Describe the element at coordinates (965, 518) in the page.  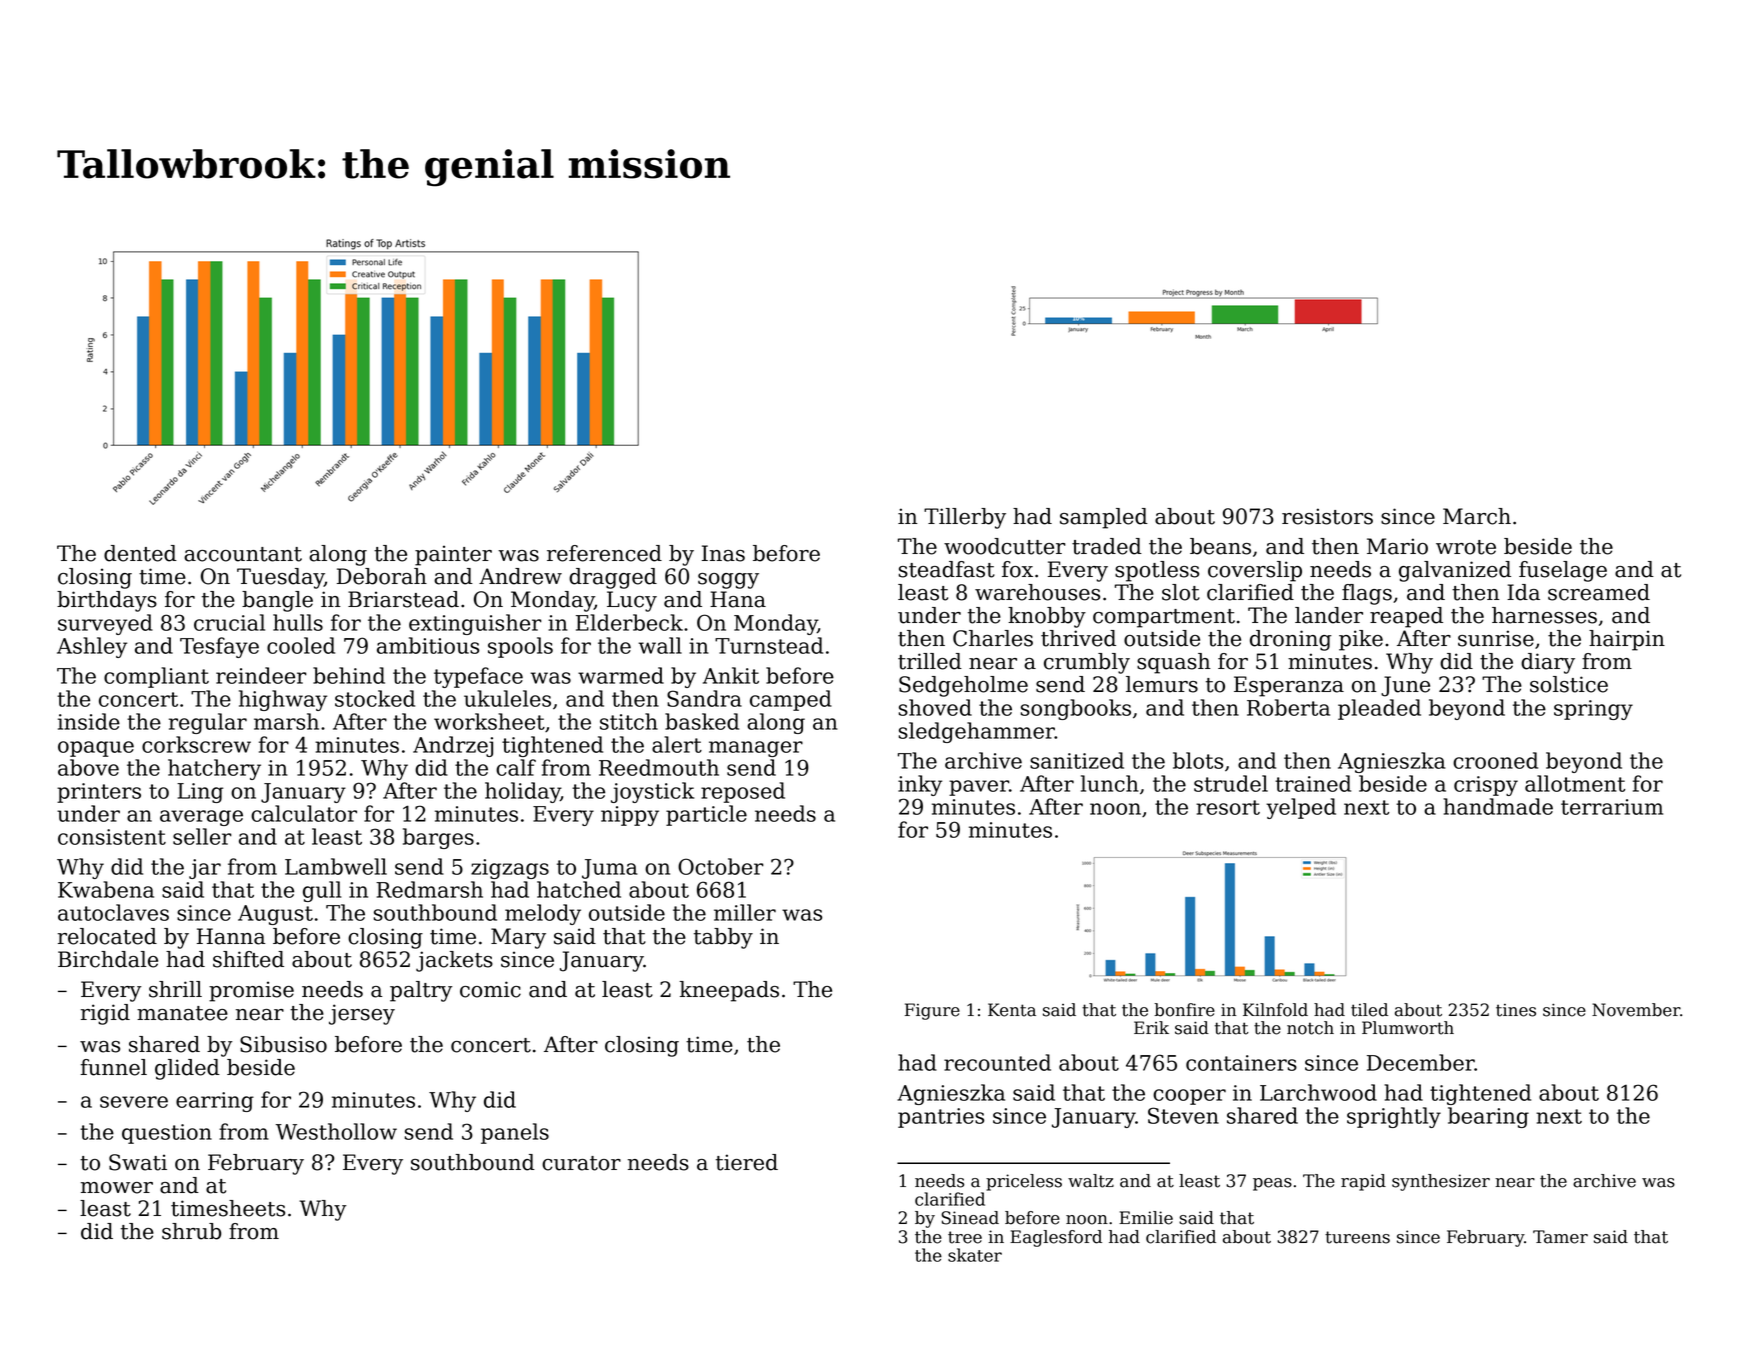
I see `Tillerby` at that location.
